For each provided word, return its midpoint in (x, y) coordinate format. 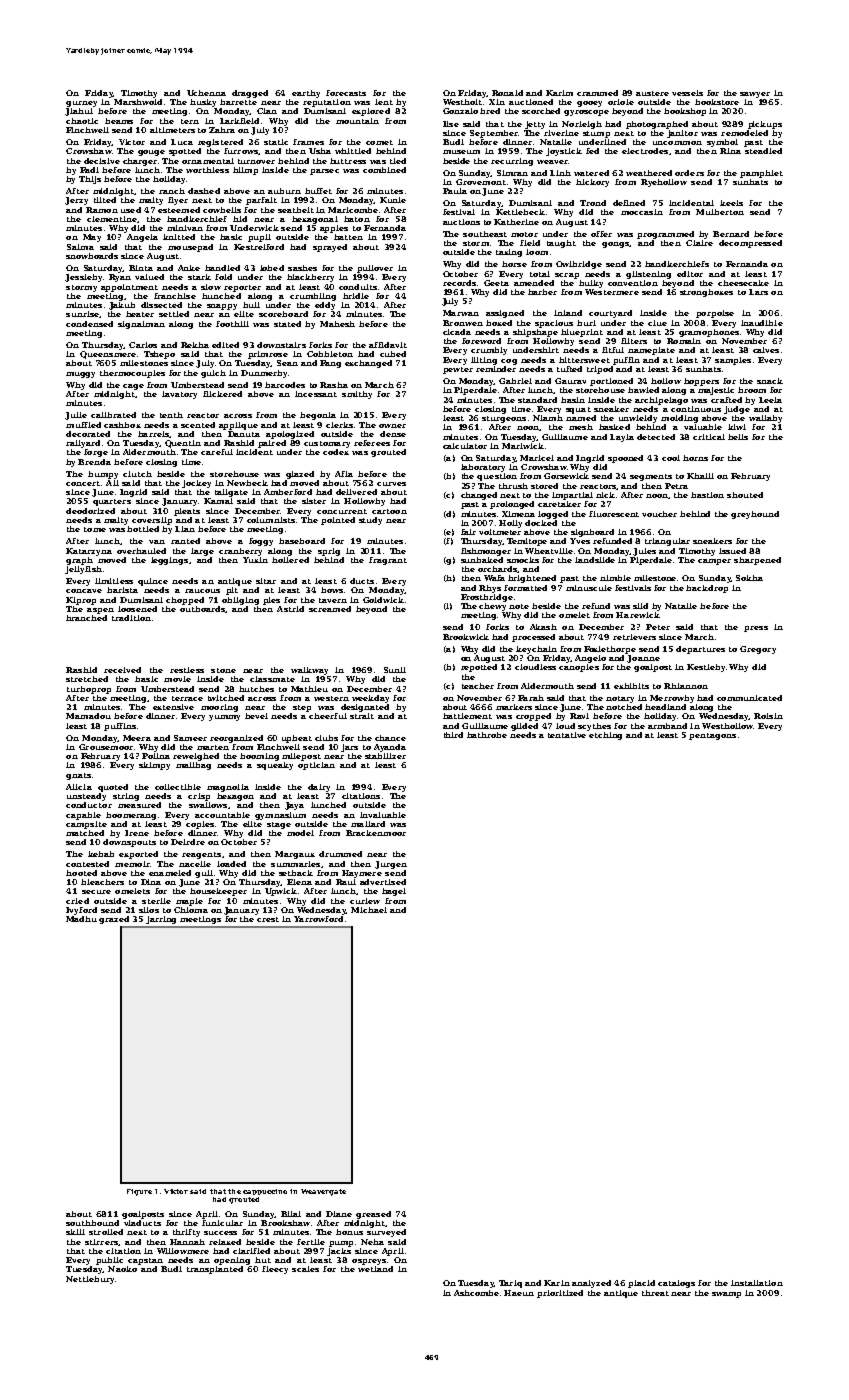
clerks (339, 425)
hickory (592, 183)
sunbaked (482, 560)
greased (373, 1215)
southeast (485, 234)
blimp (245, 171)
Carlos (143, 345)
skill (75, 1232)
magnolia (228, 788)
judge (737, 410)
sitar (266, 581)
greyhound (755, 515)
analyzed (591, 1284)
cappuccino (265, 1192)
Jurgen (391, 865)
